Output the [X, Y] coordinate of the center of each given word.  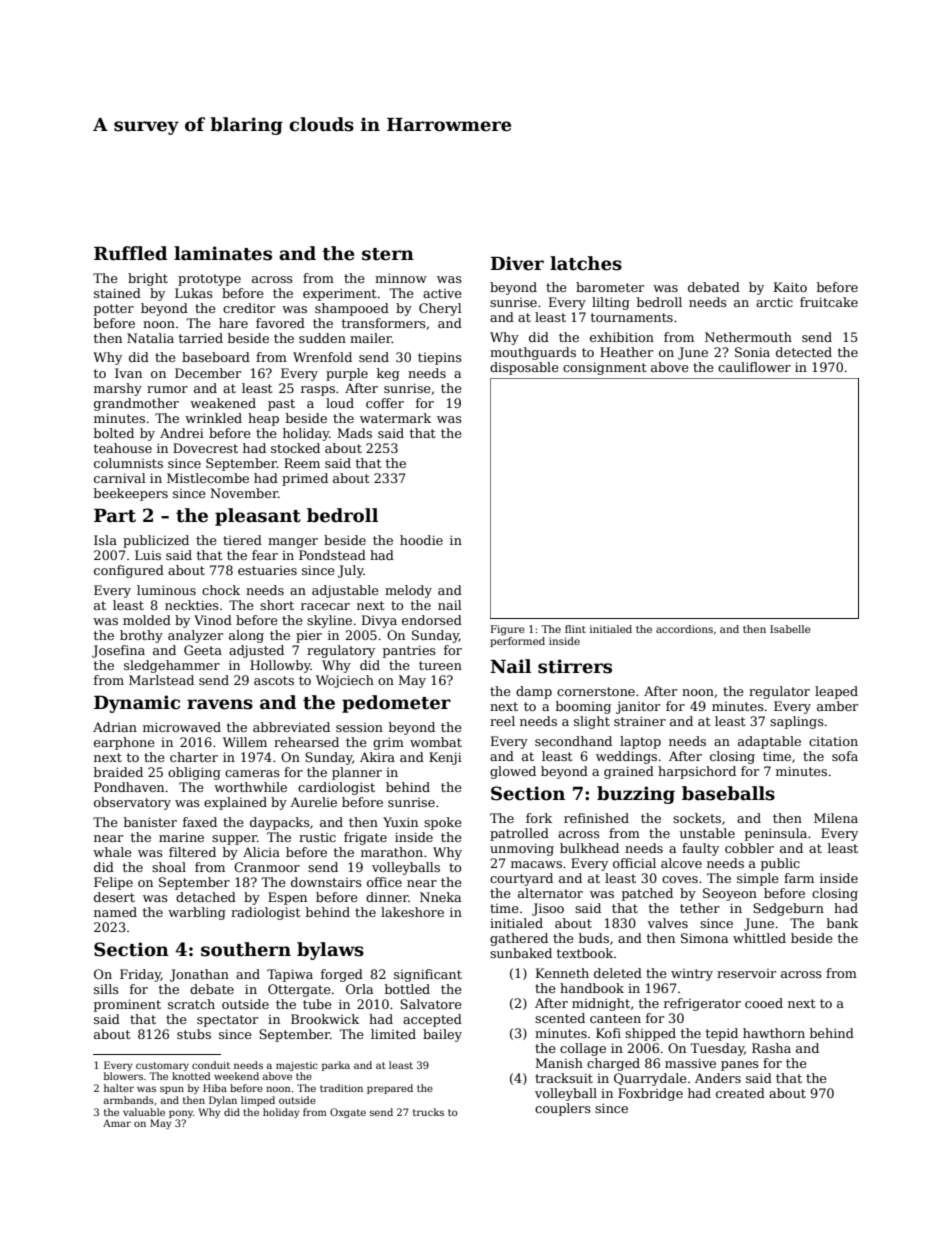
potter [114, 310]
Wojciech [345, 681]
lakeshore [412, 912]
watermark [395, 418]
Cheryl [440, 309]
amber [837, 706]
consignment [604, 368]
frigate [365, 838]
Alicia [261, 852]
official [634, 863]
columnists [128, 463]
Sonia [752, 352]
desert [114, 897]
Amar [117, 1123]
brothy [141, 636]
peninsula [776, 834]
